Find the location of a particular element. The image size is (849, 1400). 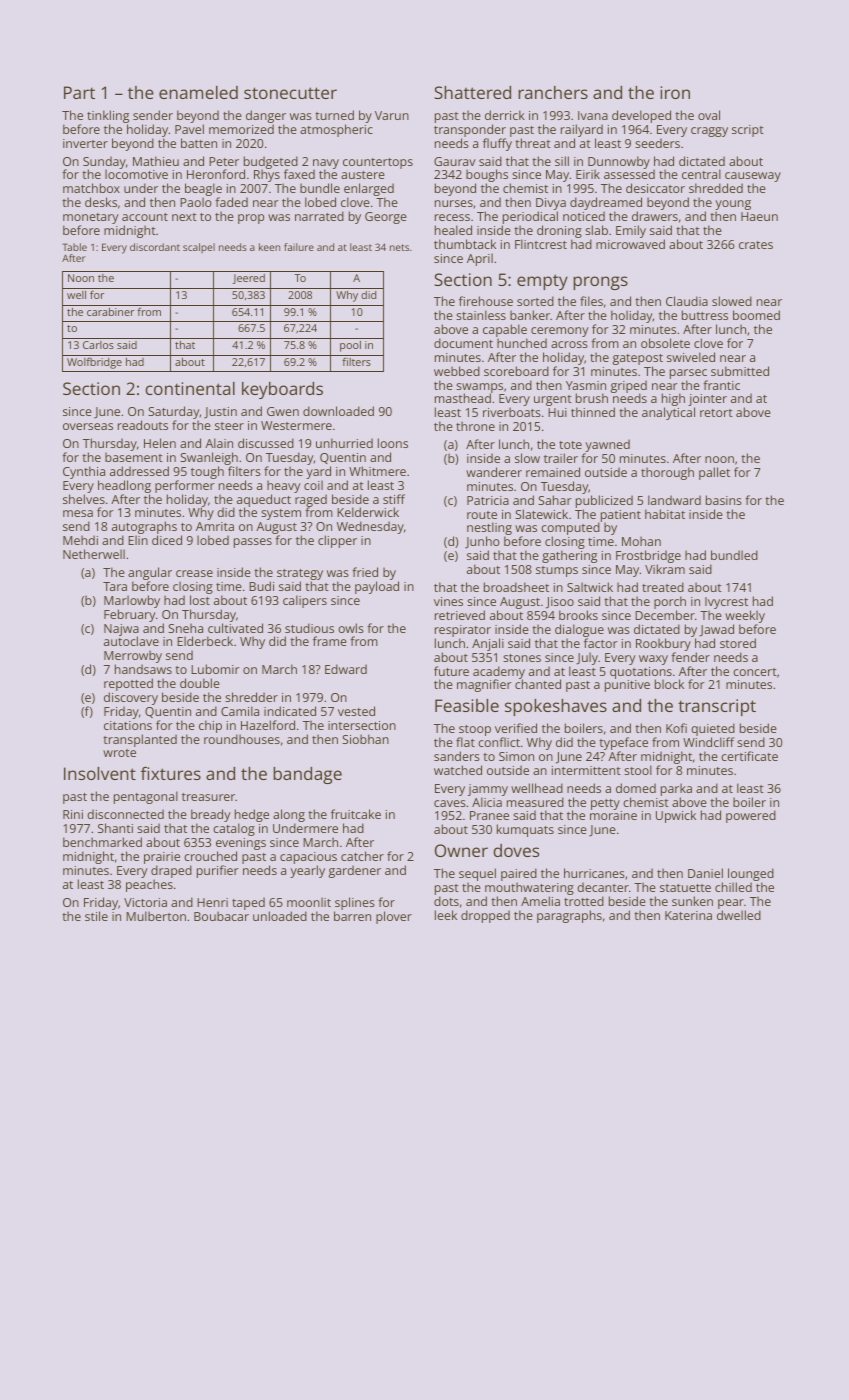

inverter is located at coordinates (85, 143).
